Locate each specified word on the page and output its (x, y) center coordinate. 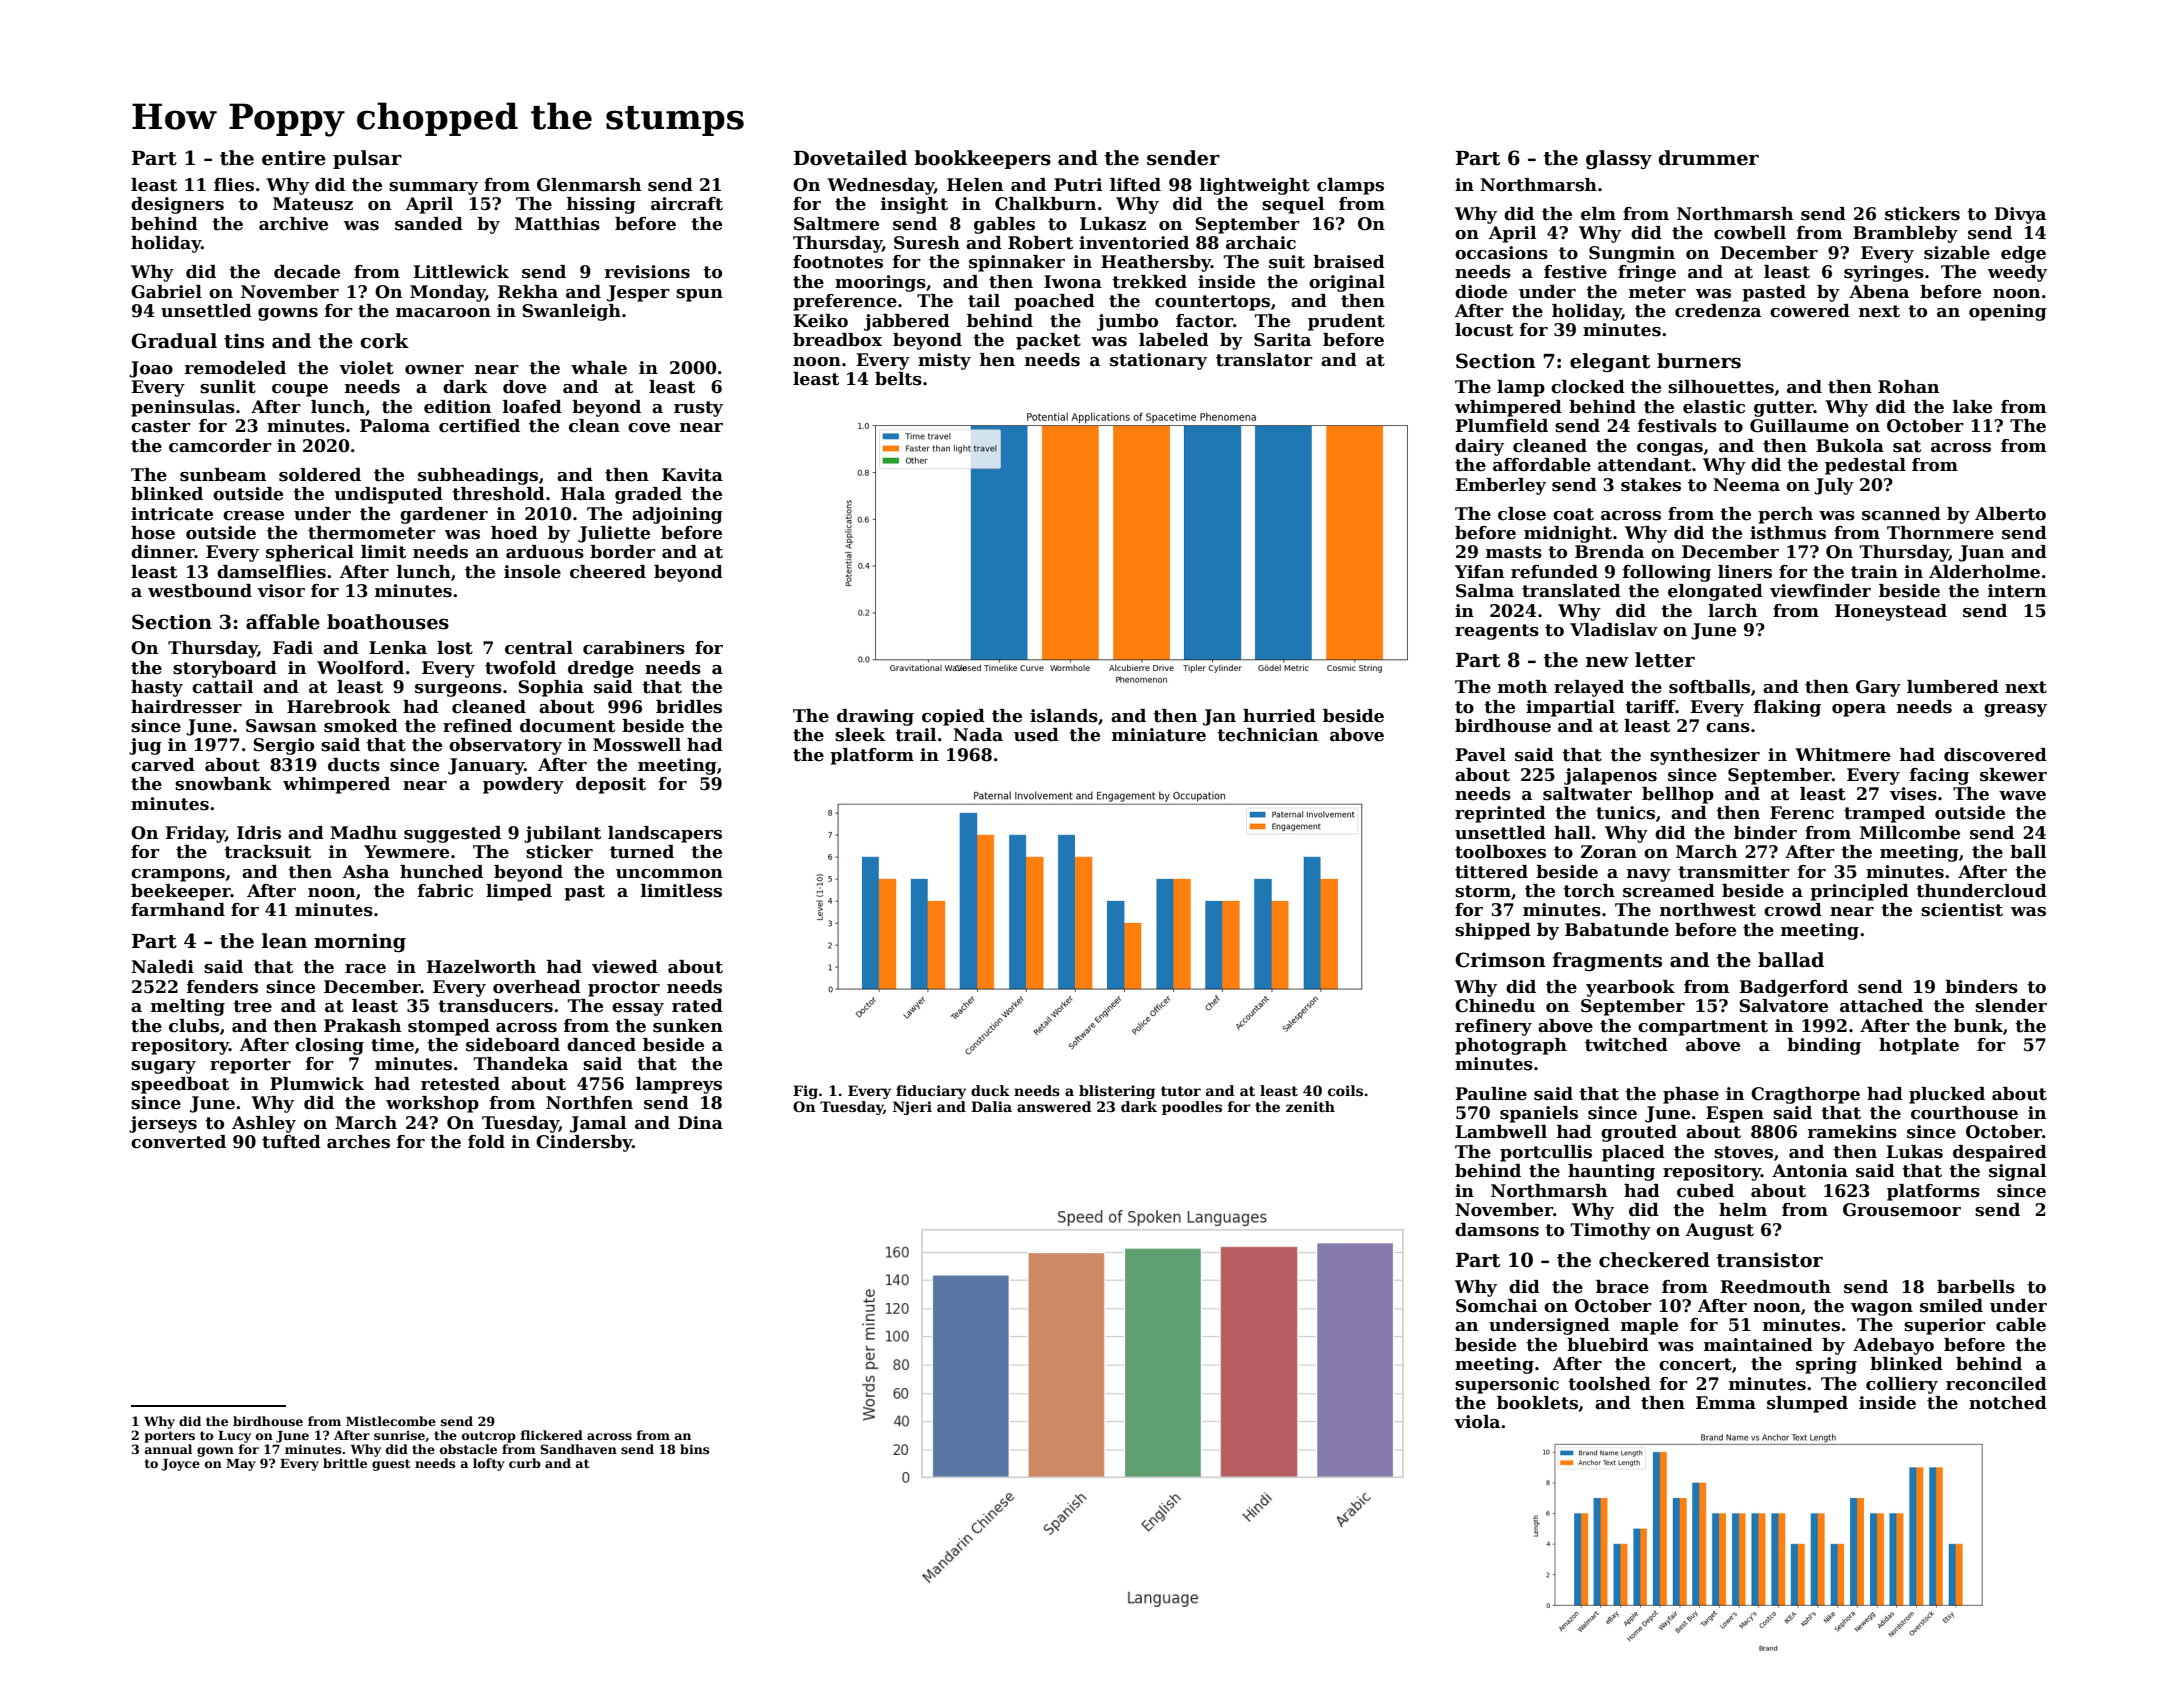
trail (915, 735)
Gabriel (166, 292)
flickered (551, 1435)
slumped (1807, 1404)
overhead (537, 987)
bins (695, 1449)
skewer (2013, 775)
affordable (1542, 465)
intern (2017, 591)
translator (1264, 360)
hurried (1279, 716)
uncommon (669, 874)
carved (163, 765)
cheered (608, 572)
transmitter (1734, 872)
